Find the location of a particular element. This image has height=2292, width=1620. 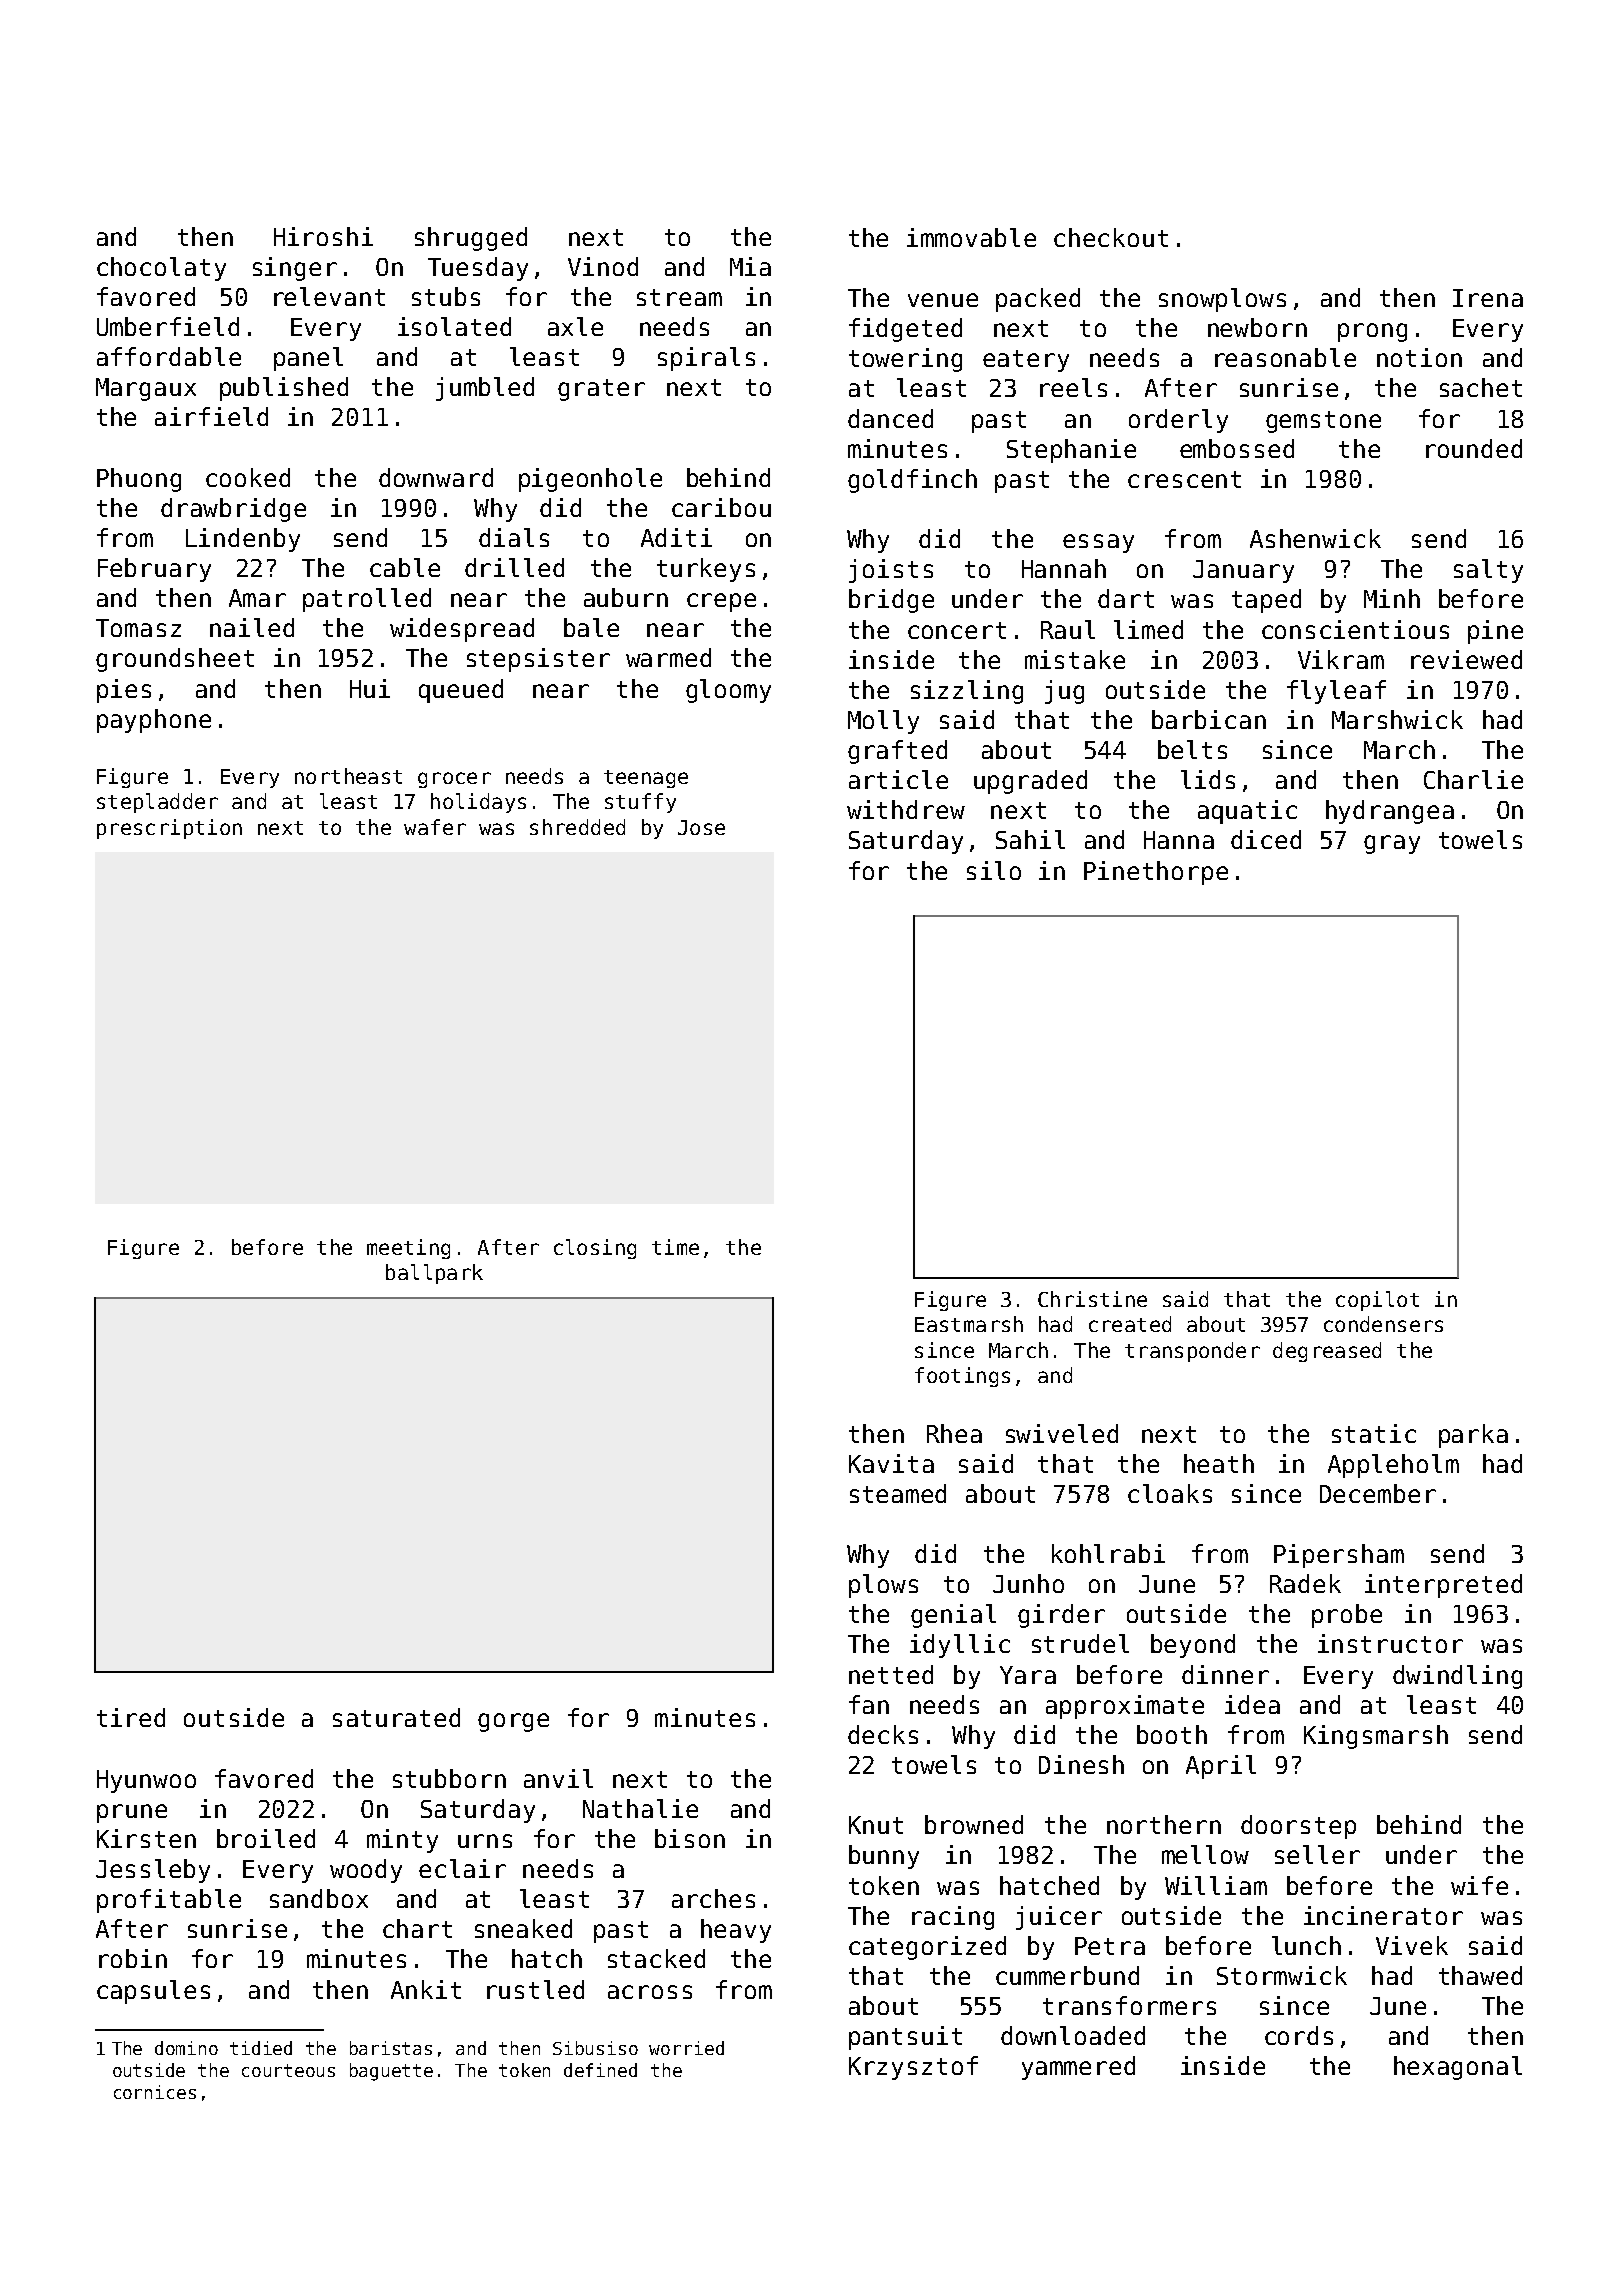

Ankit is located at coordinates (426, 1989).
